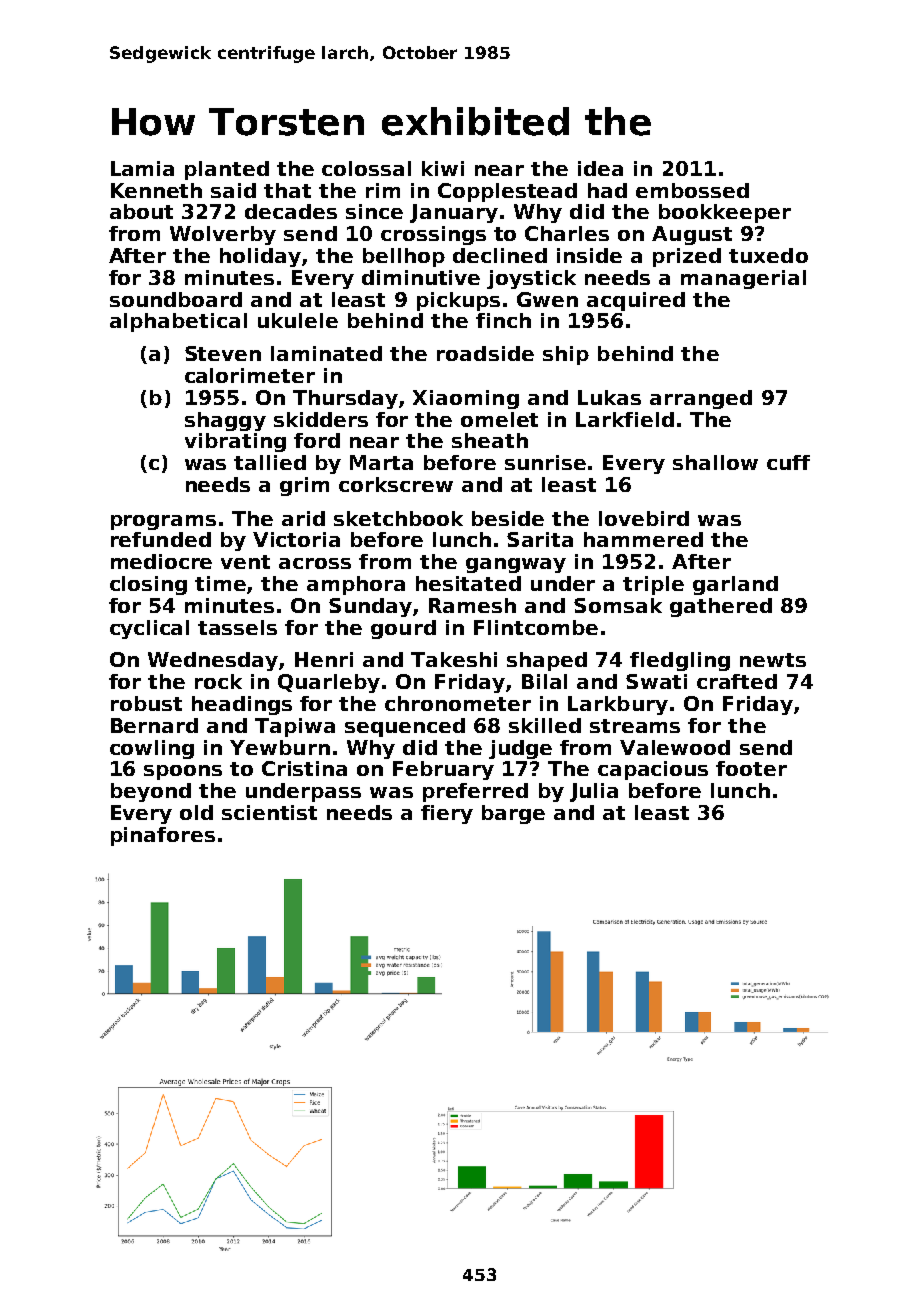 This page has height=1308, width=924. I want to click on omelet, so click(499, 419).
